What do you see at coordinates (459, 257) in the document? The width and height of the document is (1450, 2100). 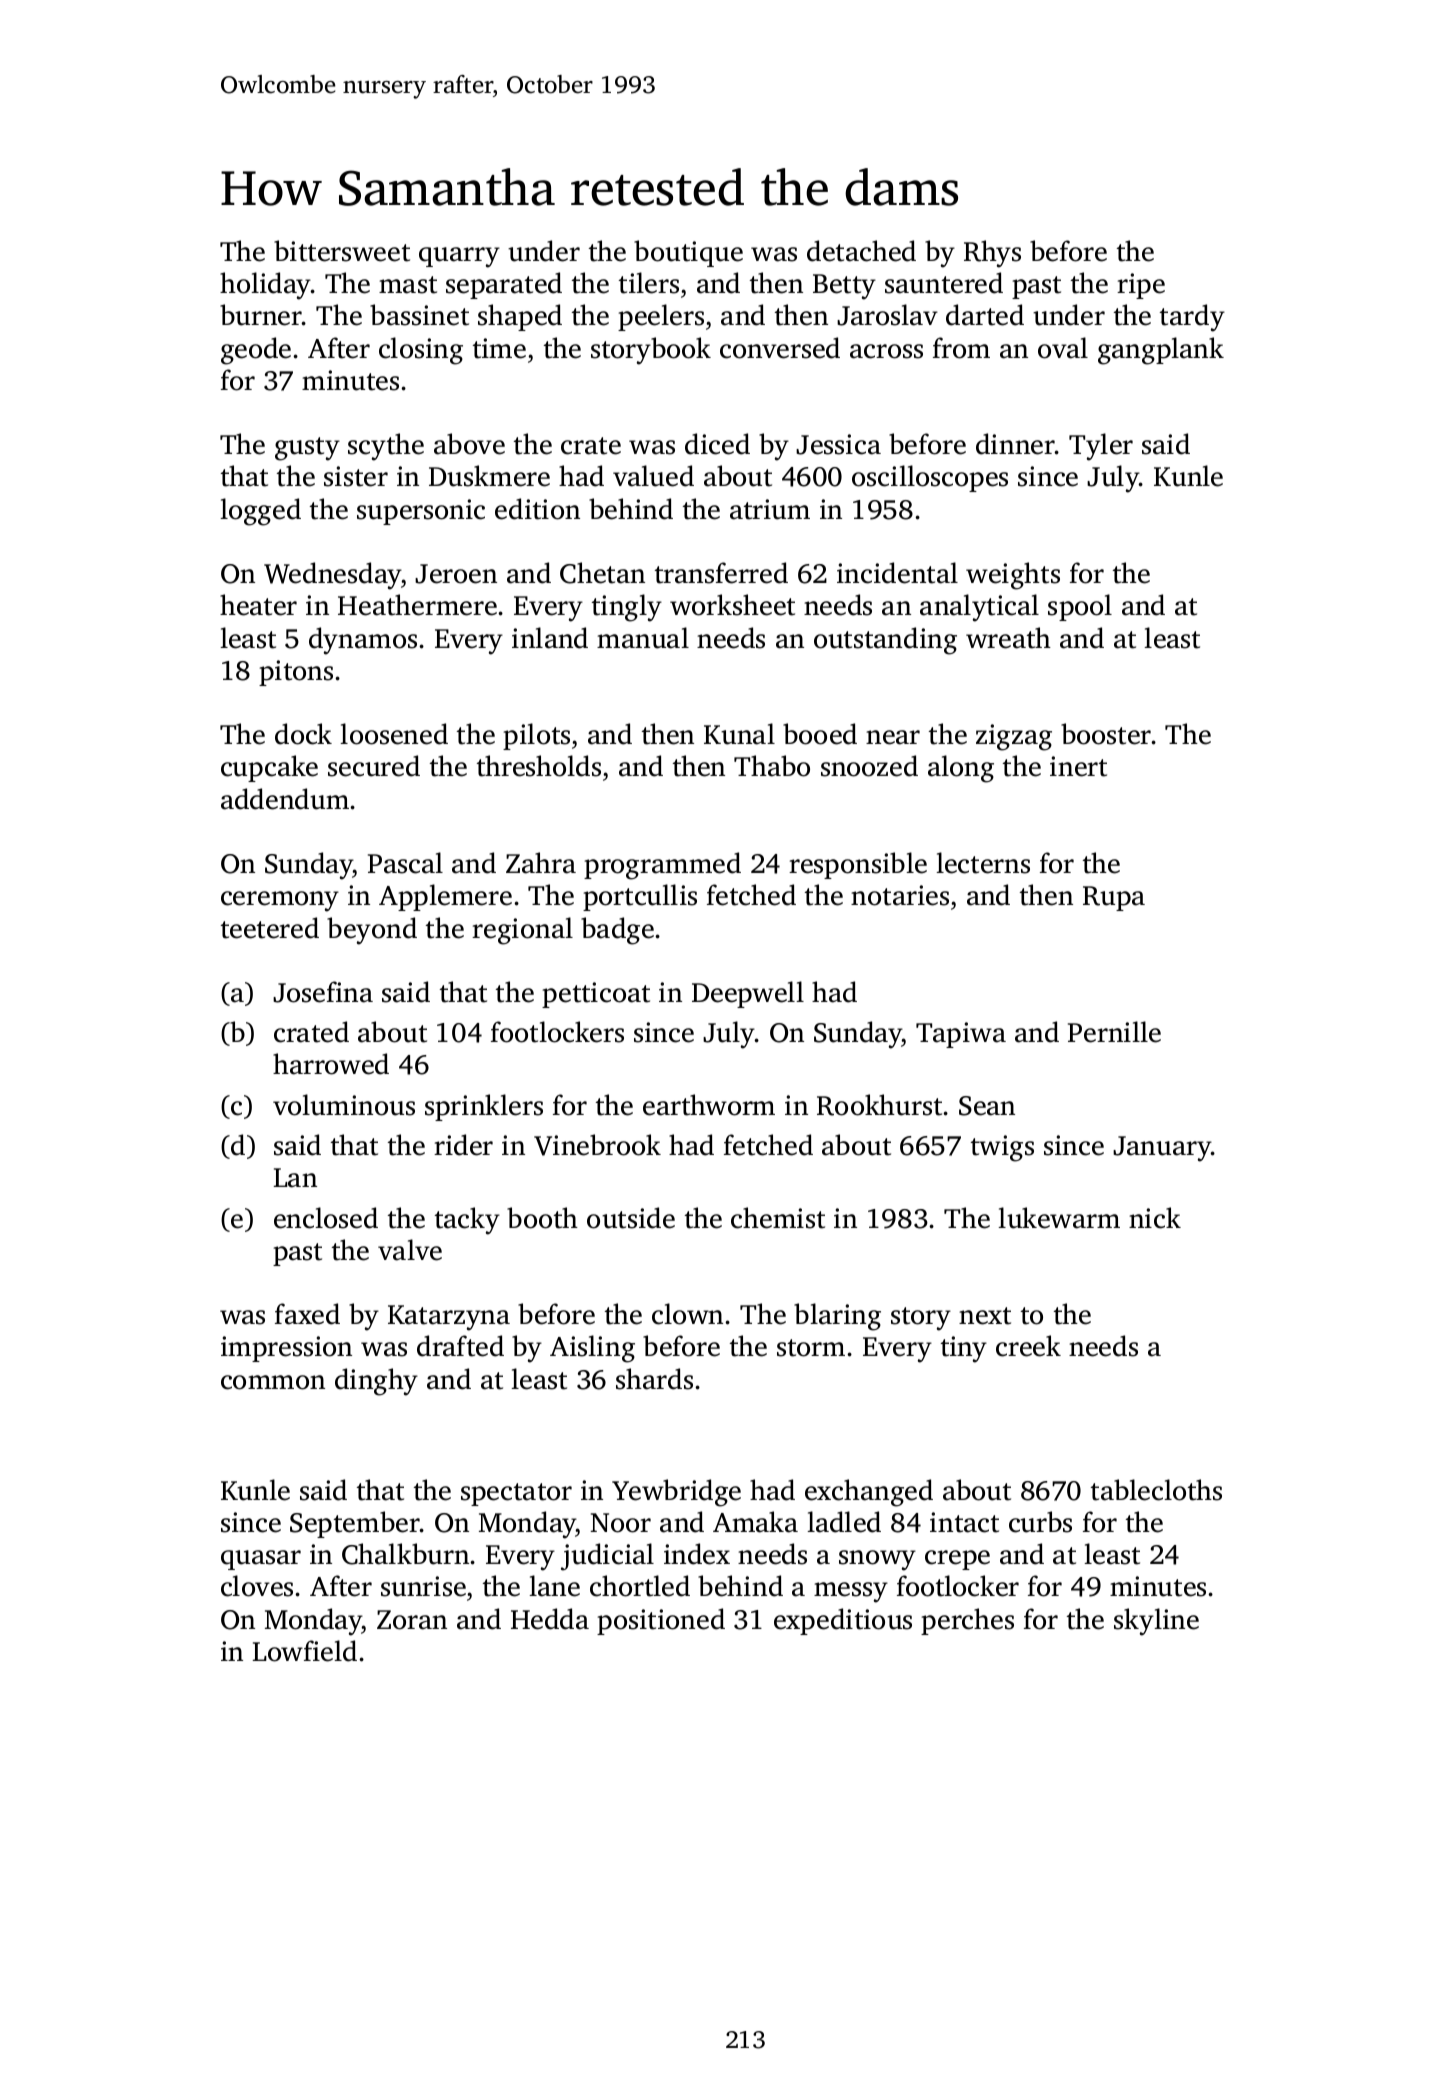 I see `quarry` at bounding box center [459, 257].
